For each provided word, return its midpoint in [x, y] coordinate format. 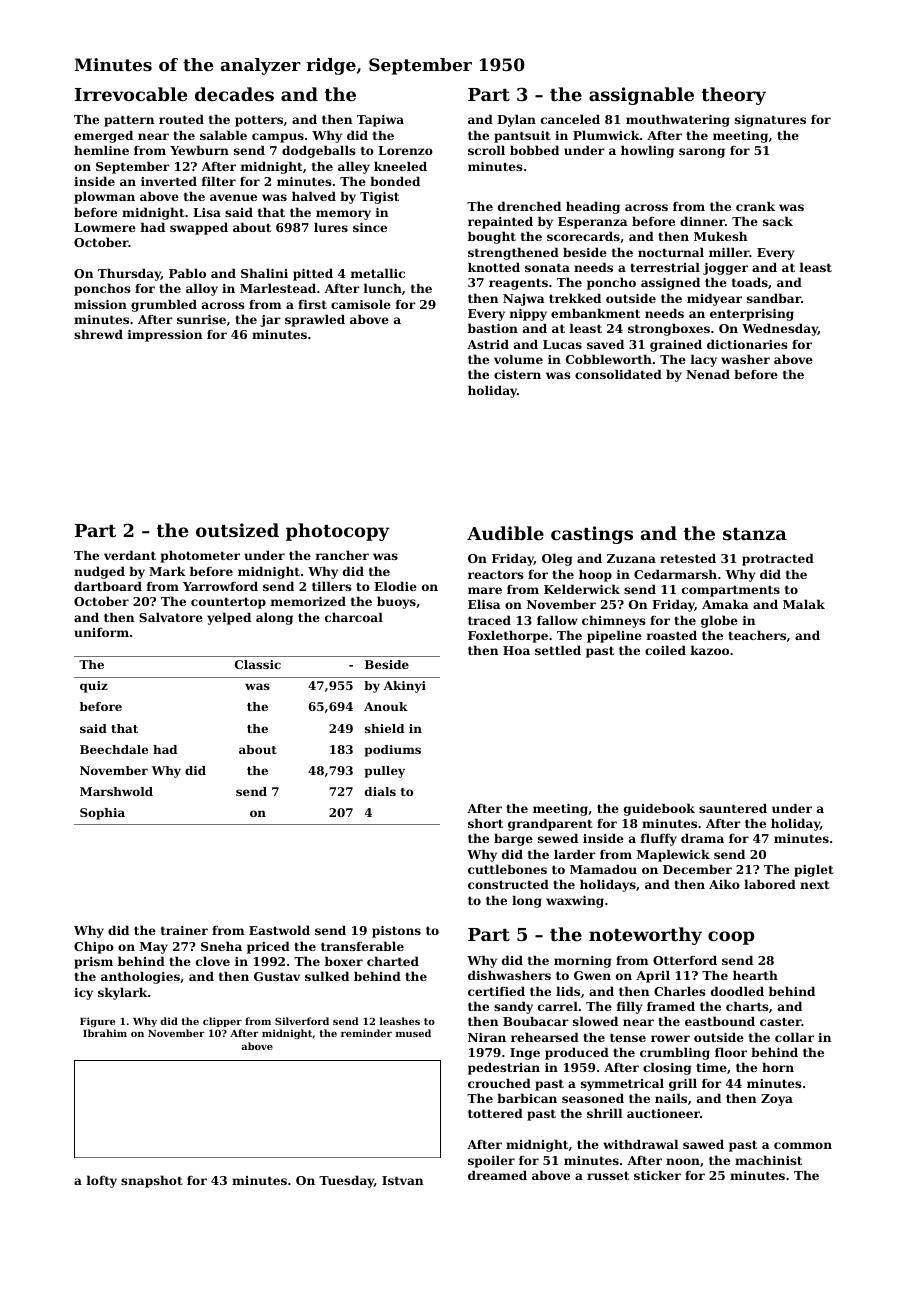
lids [568, 991]
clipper [222, 1022]
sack [778, 221]
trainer [184, 930]
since [370, 227]
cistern [517, 374]
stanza [755, 534]
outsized [237, 530]
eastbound [720, 1021]
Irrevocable [131, 94]
